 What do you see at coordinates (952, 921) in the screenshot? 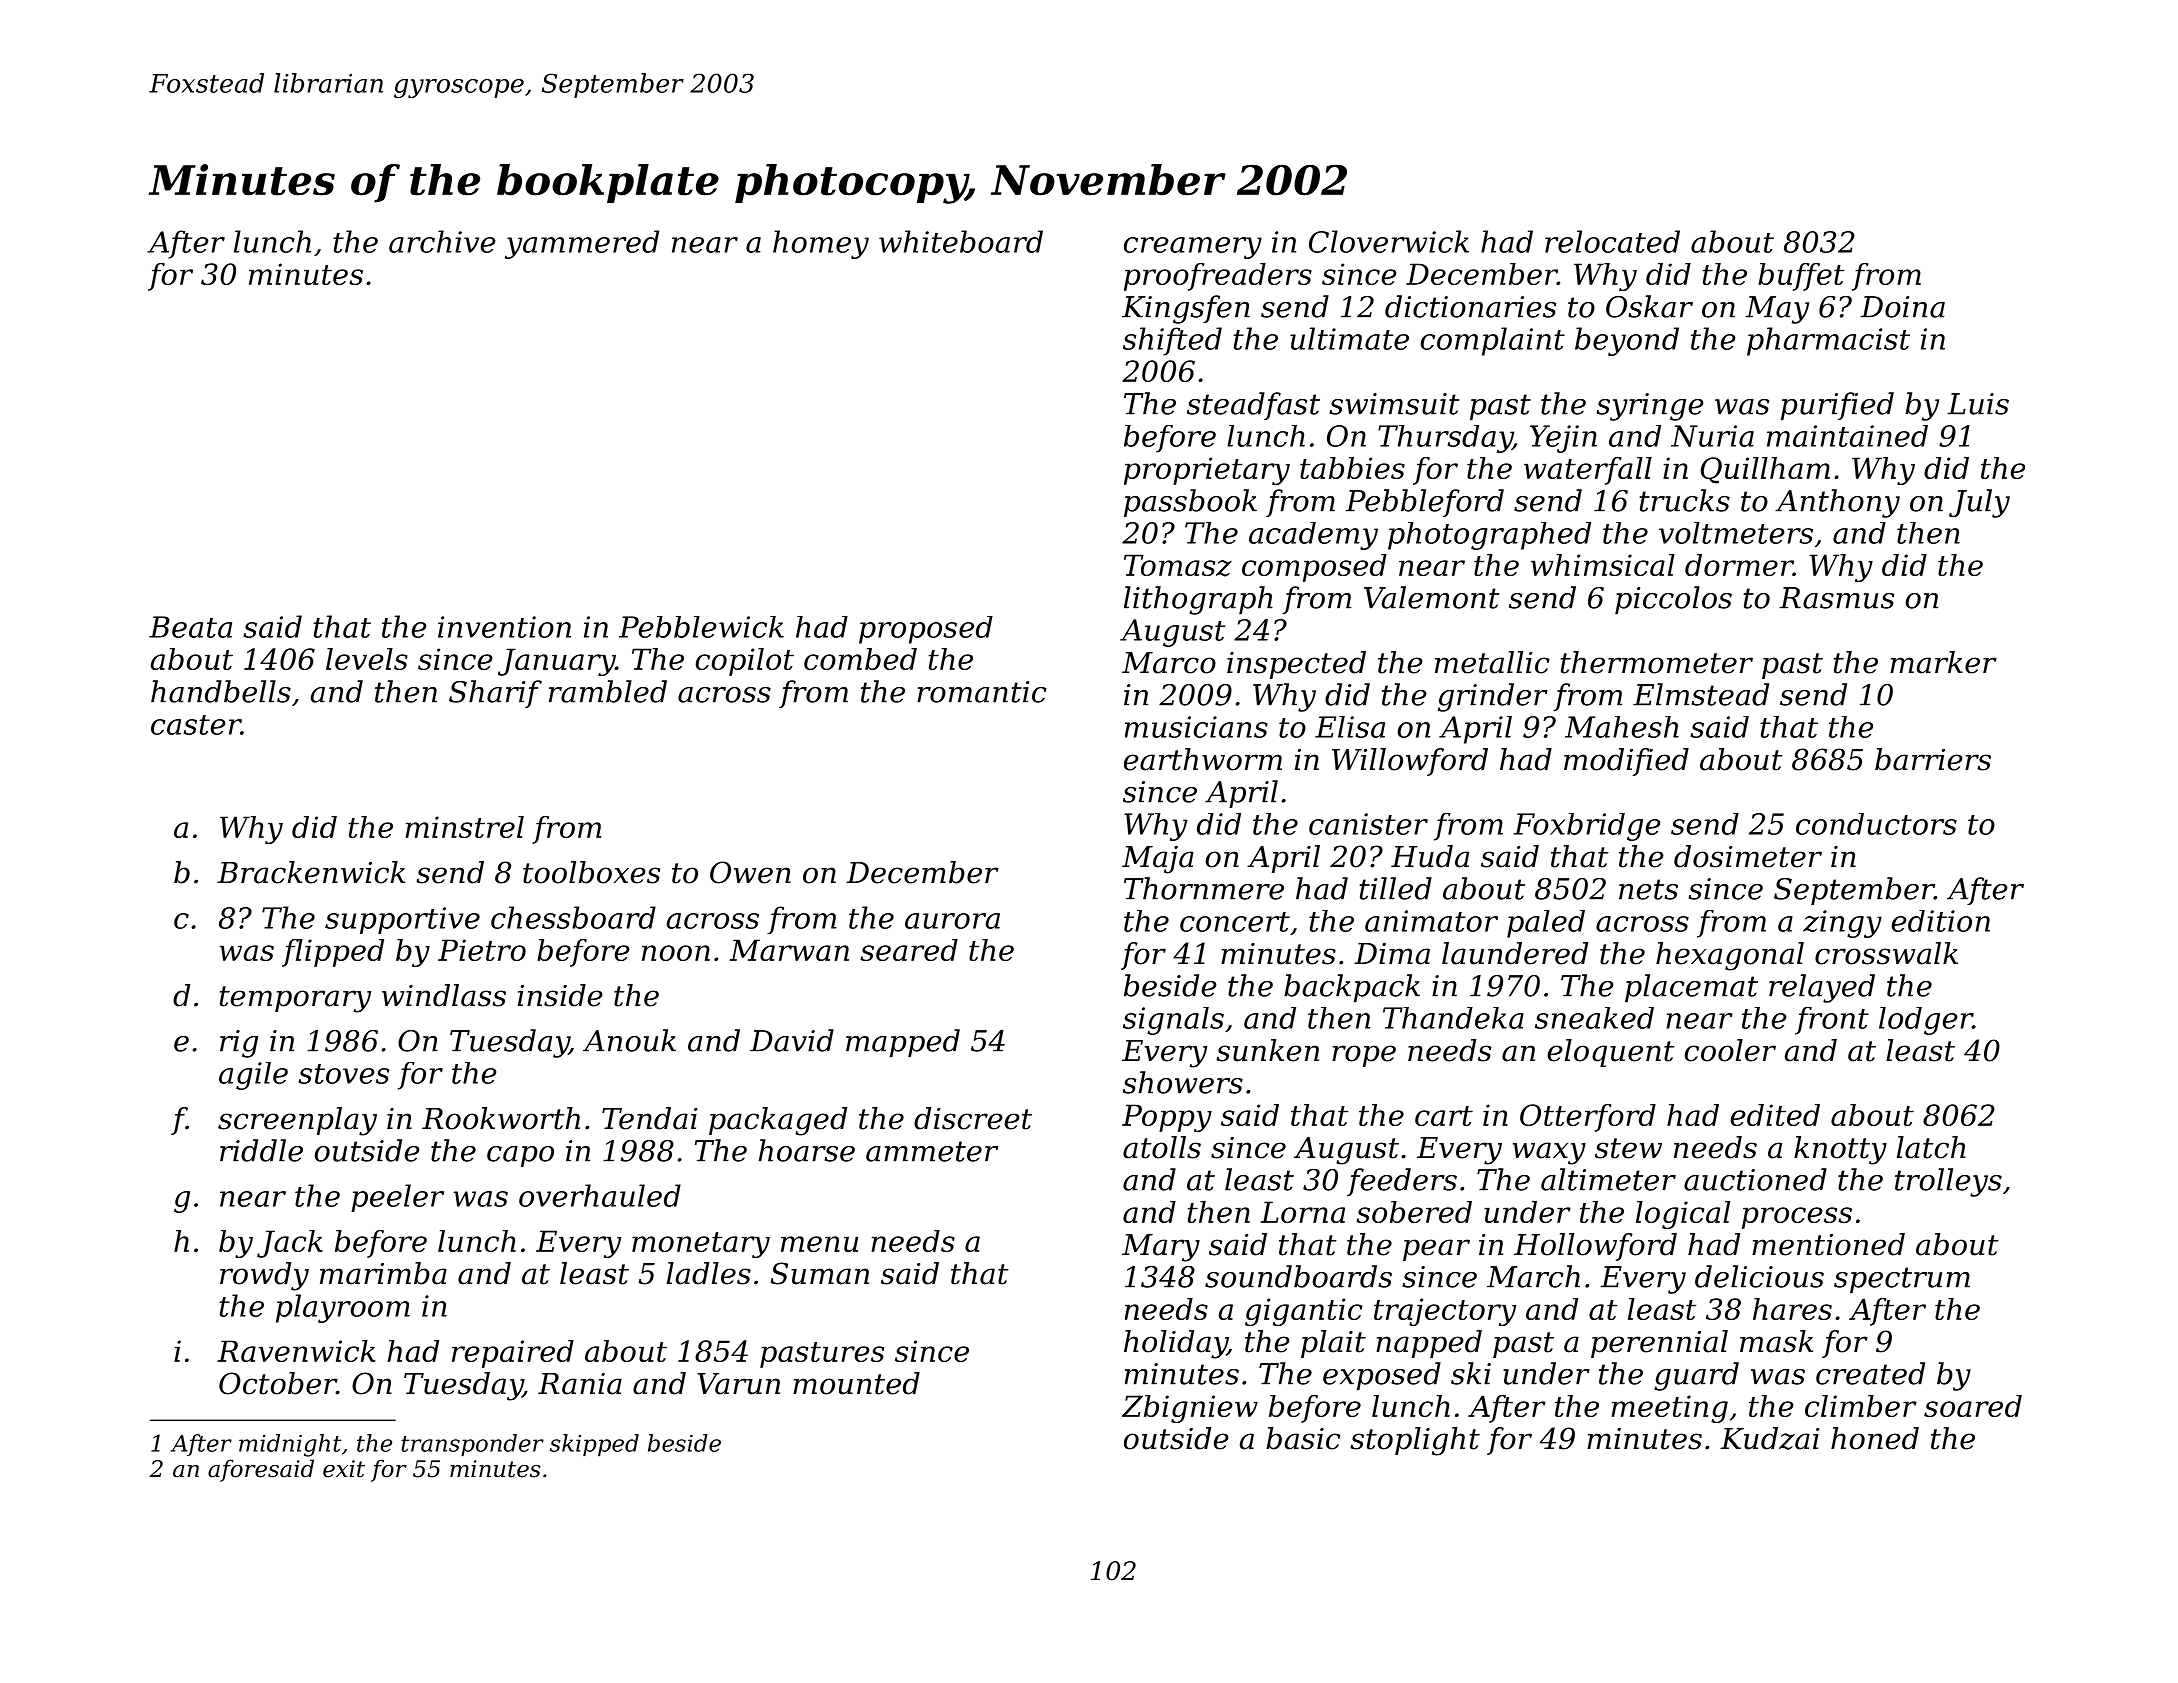
I see `aurora` at bounding box center [952, 921].
